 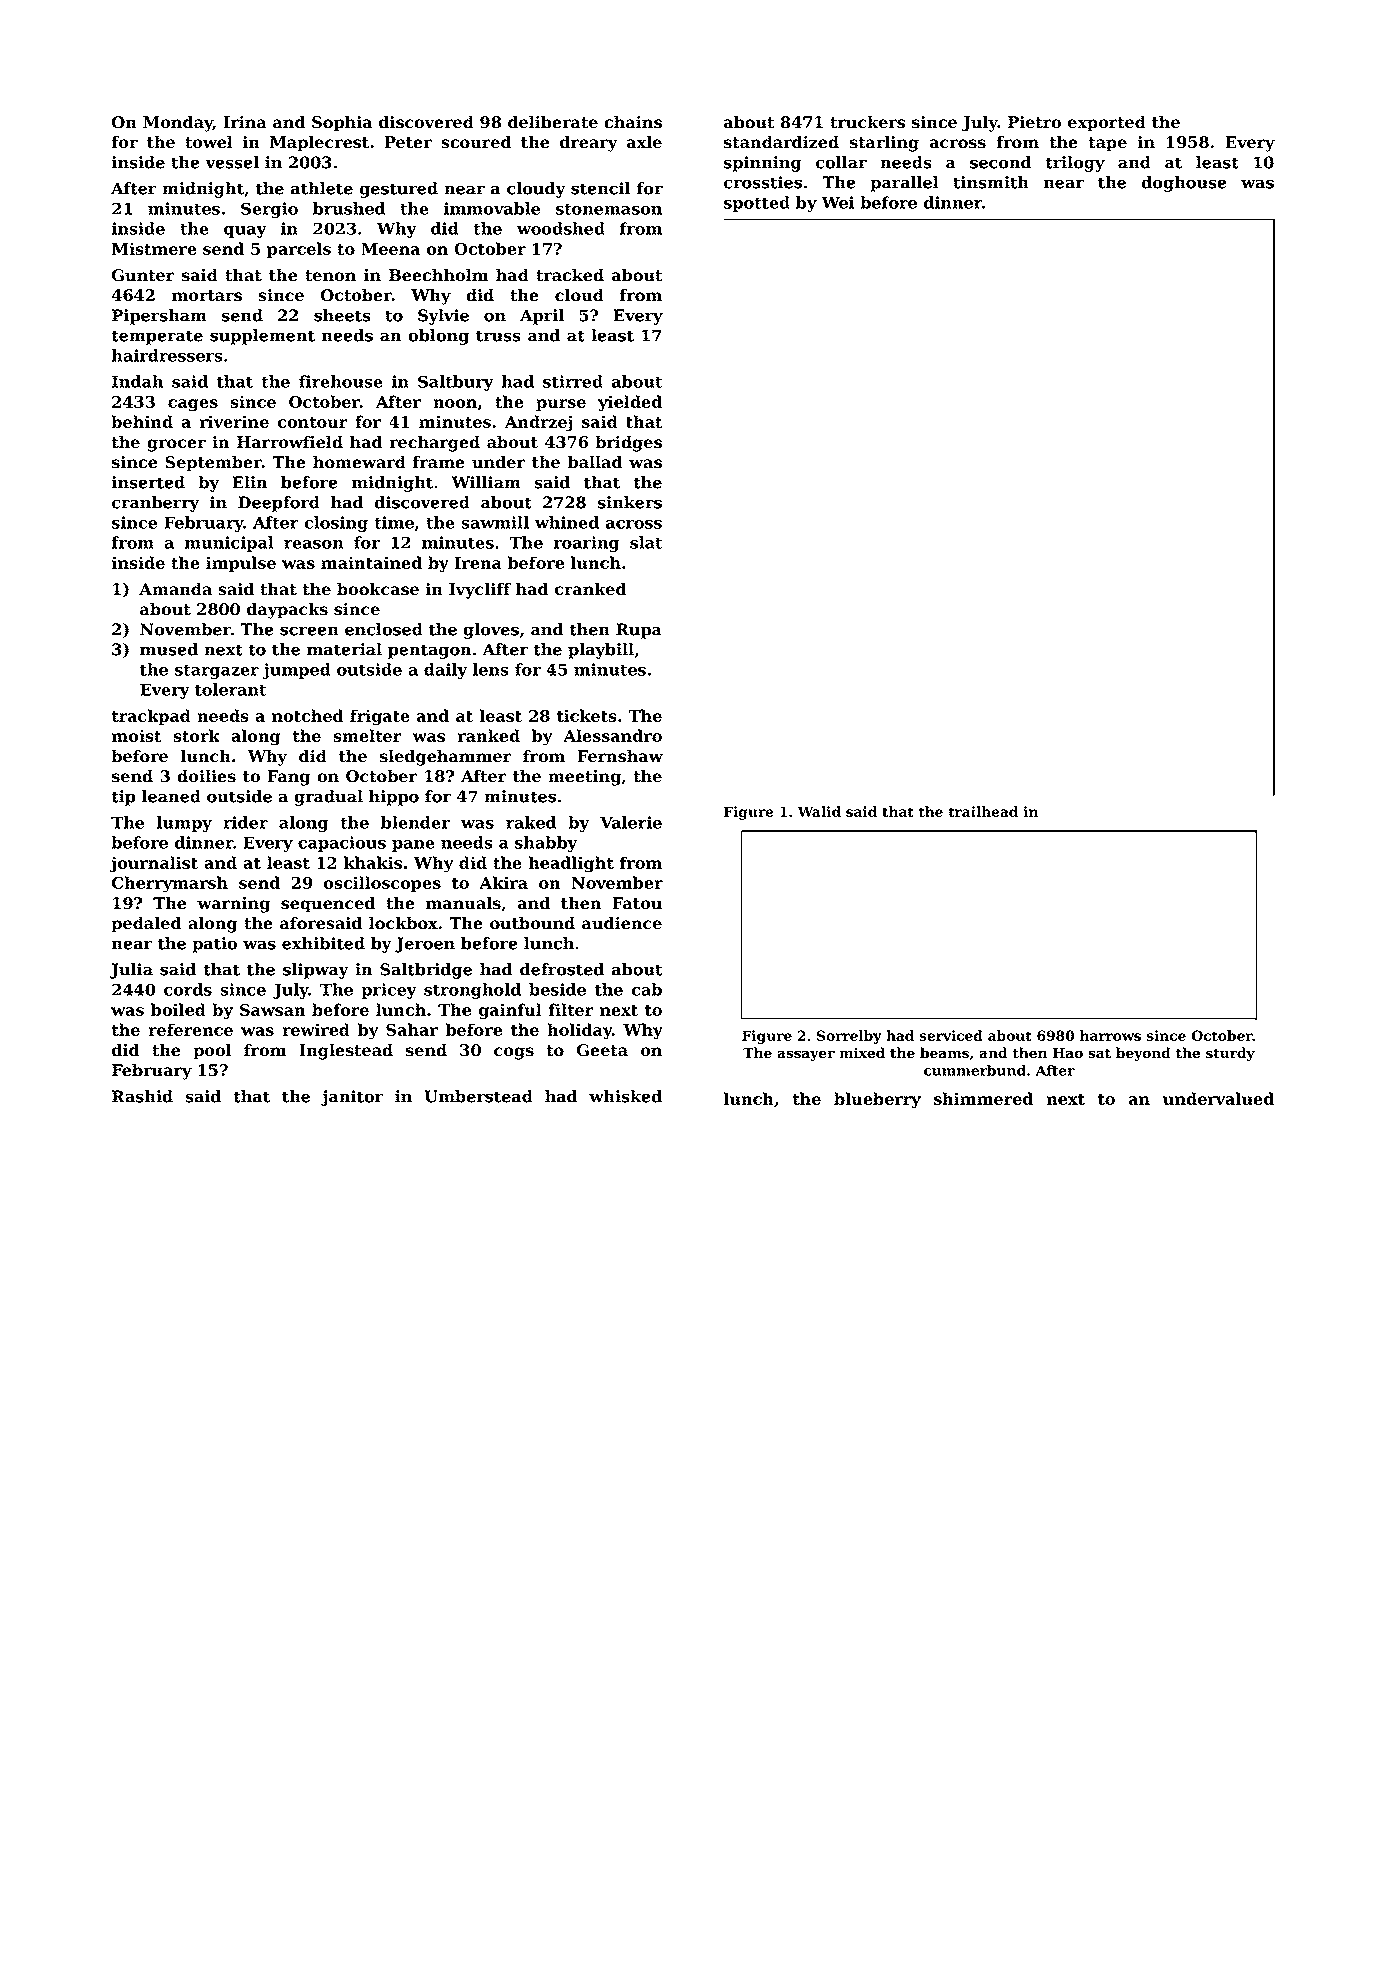 What do you see at coordinates (445, 671) in the page?
I see `daily` at bounding box center [445, 671].
